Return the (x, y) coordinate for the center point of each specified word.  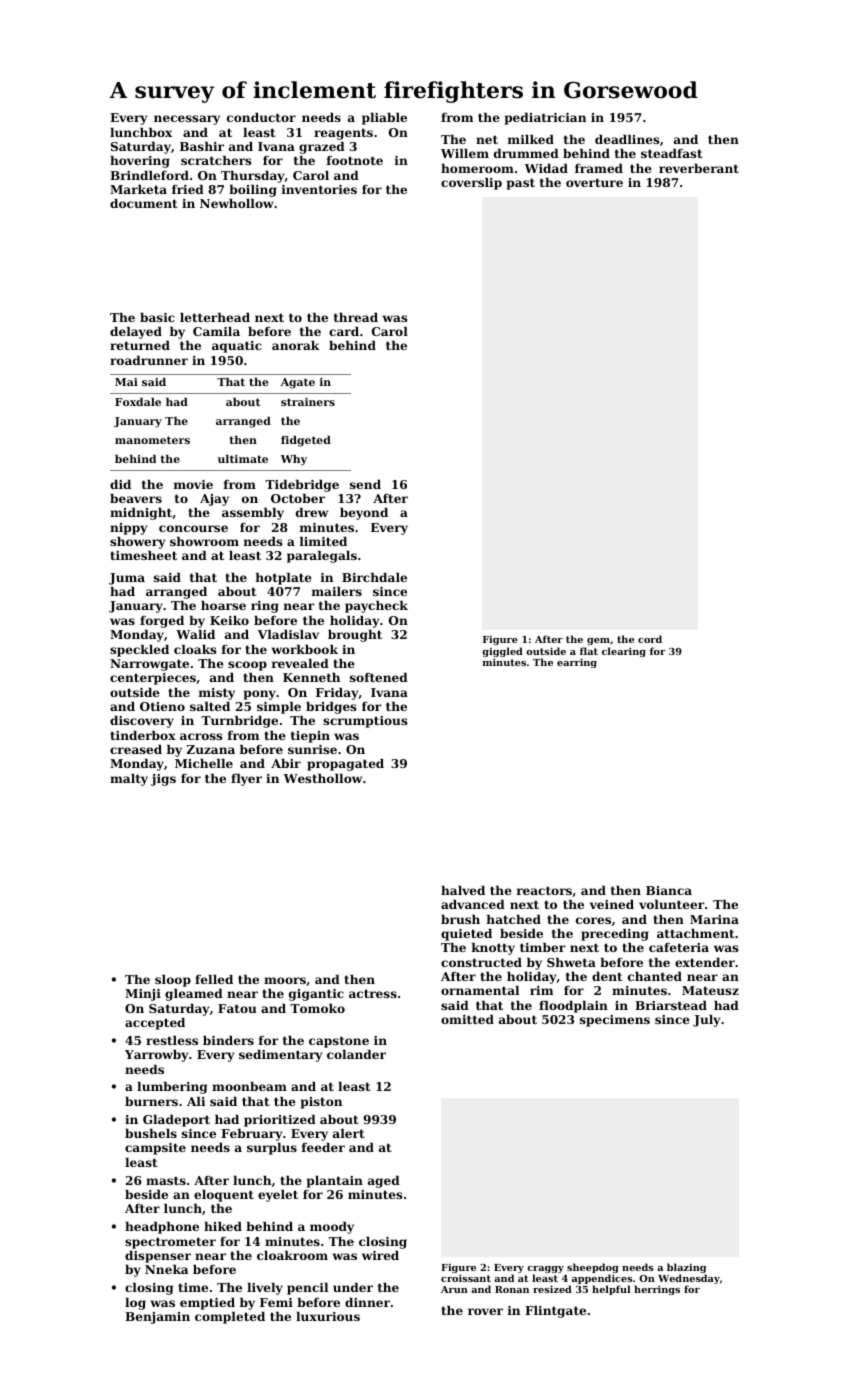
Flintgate (555, 1312)
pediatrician (545, 119)
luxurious (328, 1316)
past (521, 184)
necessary (187, 120)
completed (230, 1318)
